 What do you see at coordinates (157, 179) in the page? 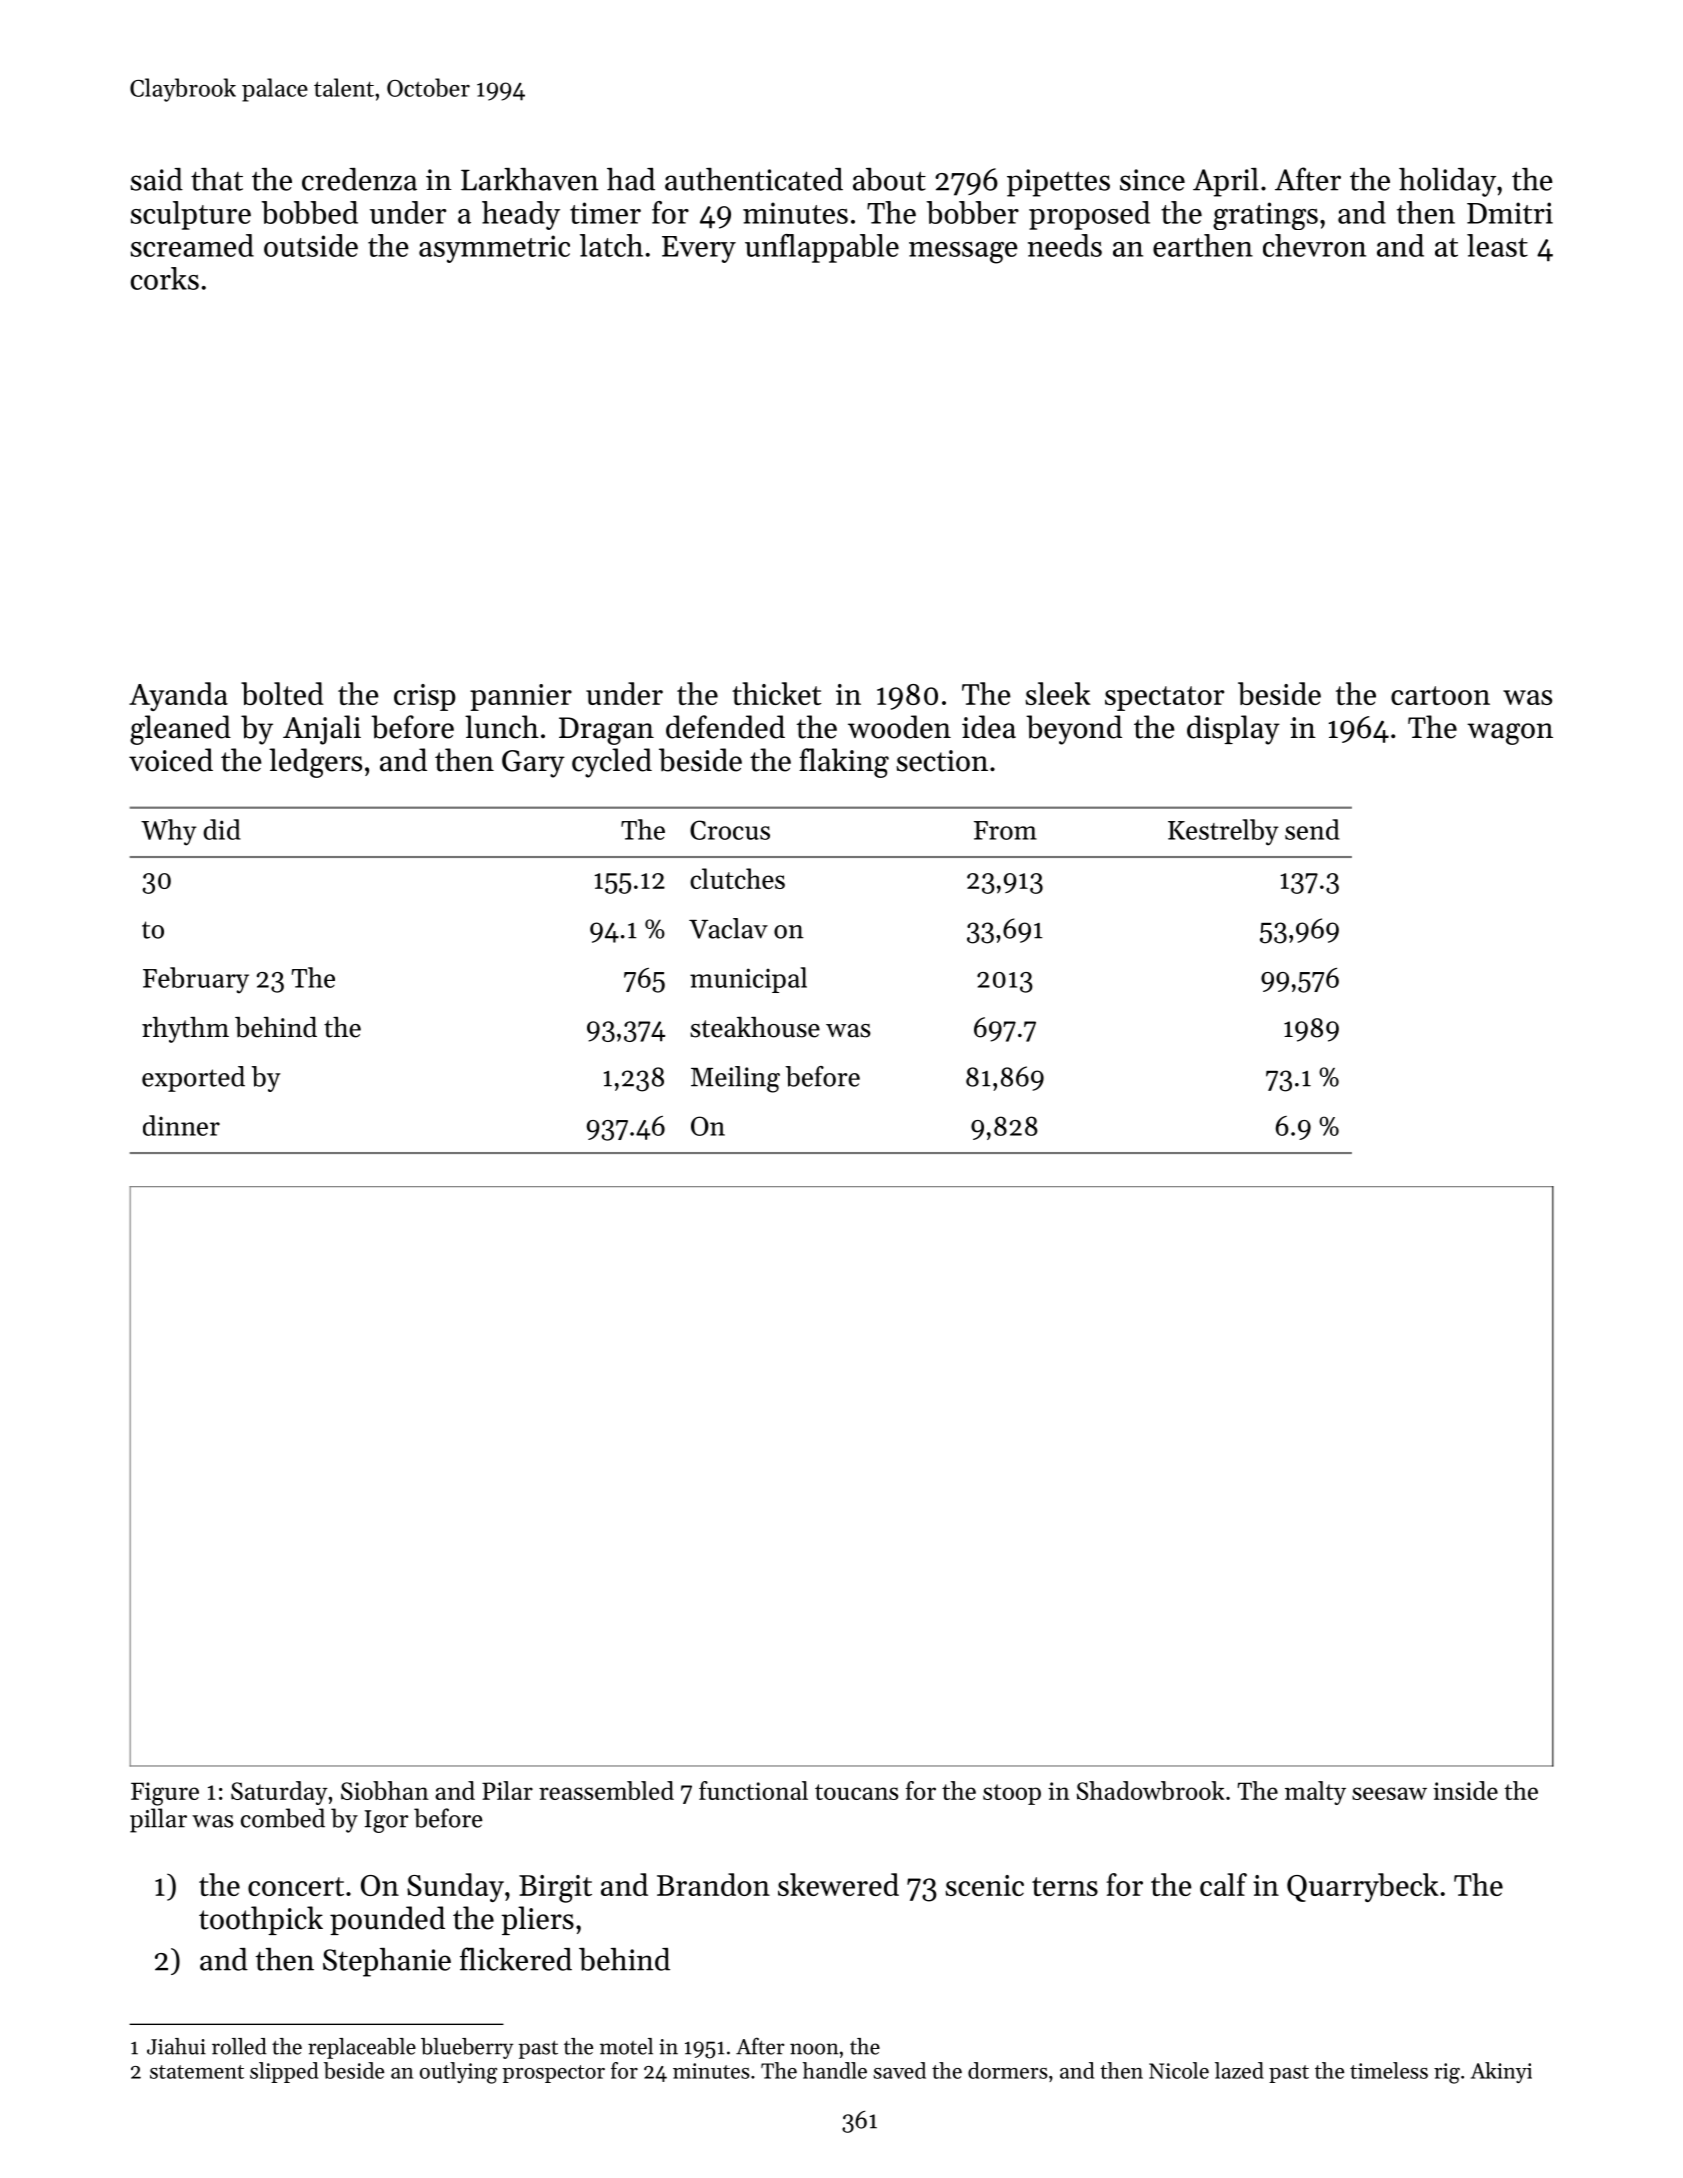
I see `said` at bounding box center [157, 179].
